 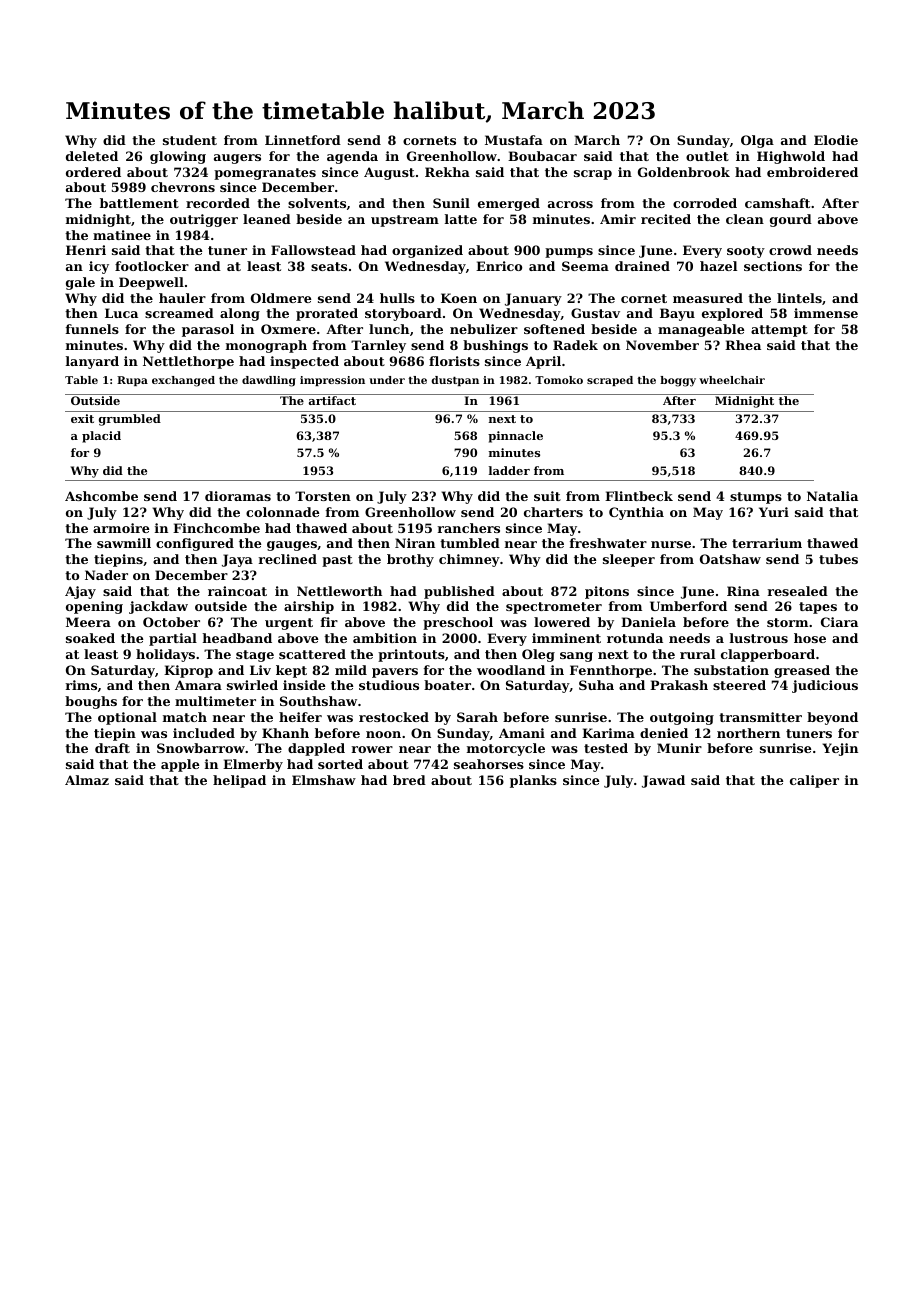 I want to click on drained, so click(x=642, y=266).
